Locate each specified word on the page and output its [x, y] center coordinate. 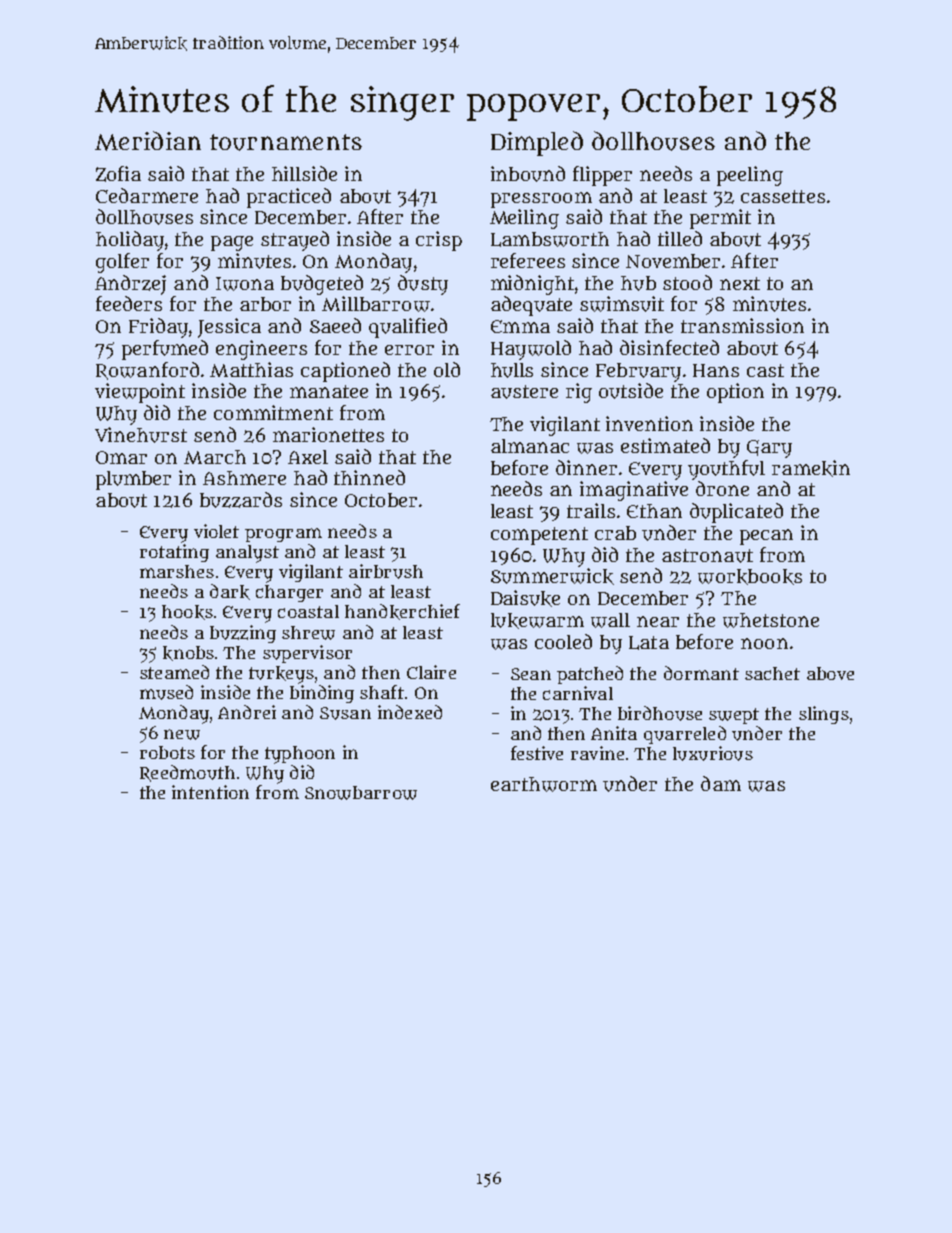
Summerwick [552, 576]
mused [166, 692]
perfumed [165, 350]
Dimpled [537, 143]
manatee [329, 391]
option [735, 393]
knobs [188, 653]
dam [721, 783]
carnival [578, 693]
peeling [750, 176]
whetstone [771, 620]
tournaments [286, 142]
